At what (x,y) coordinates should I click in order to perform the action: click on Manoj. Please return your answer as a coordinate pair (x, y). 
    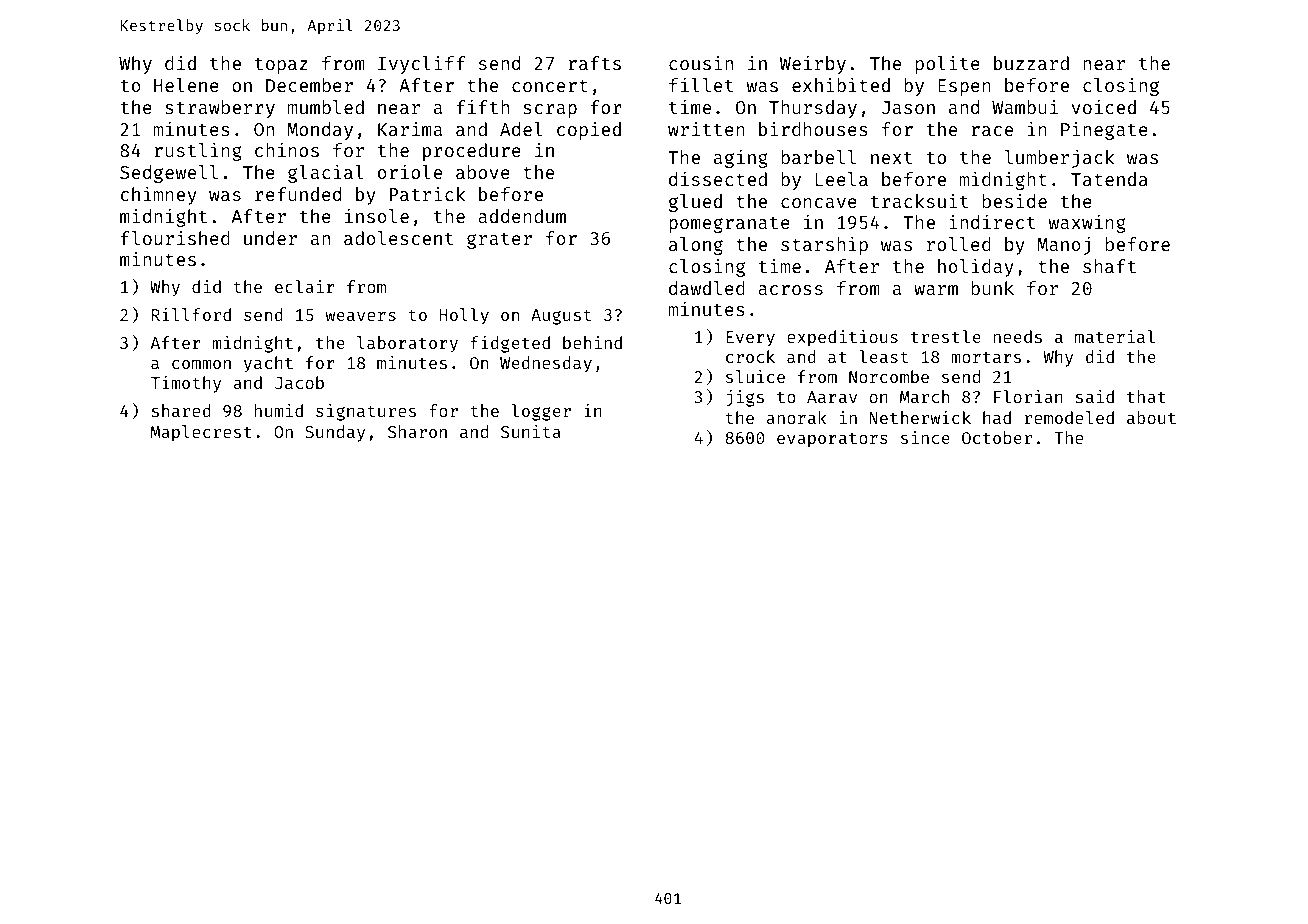
    Looking at the image, I should click on (1063, 245).
